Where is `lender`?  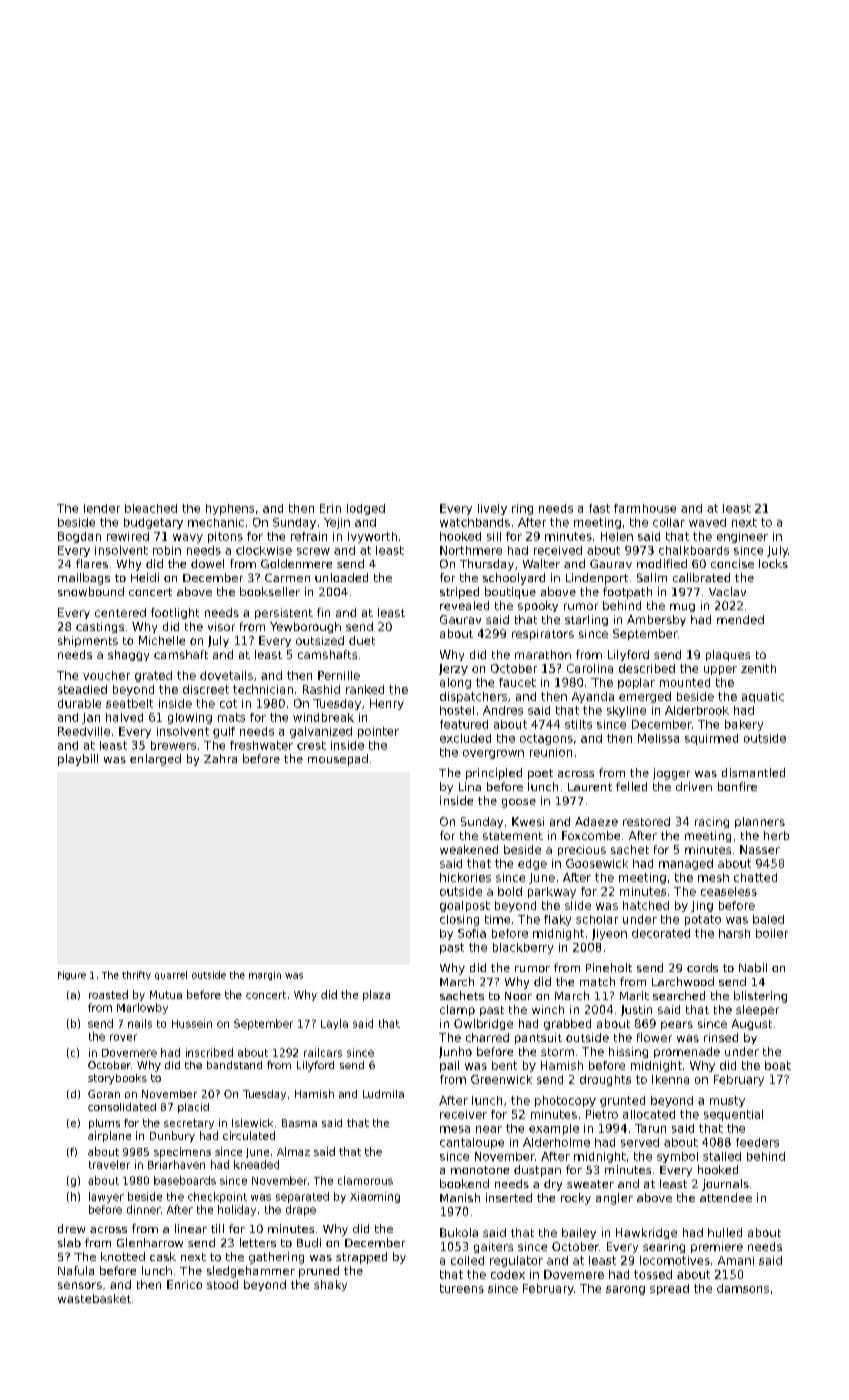
lender is located at coordinates (102, 508).
